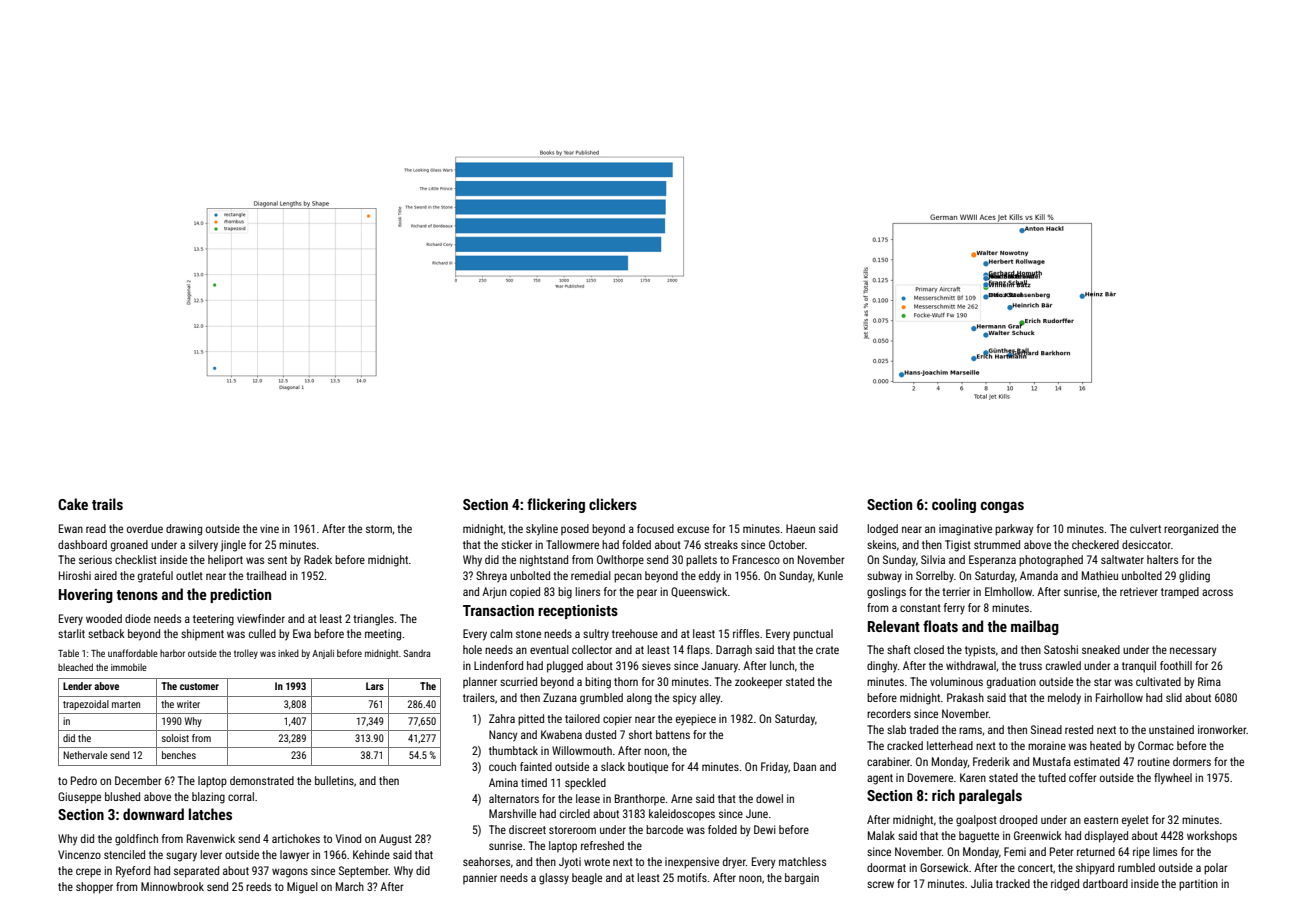 The height and width of the screenshot is (924, 1308). I want to click on soloist, so click(175, 738).
